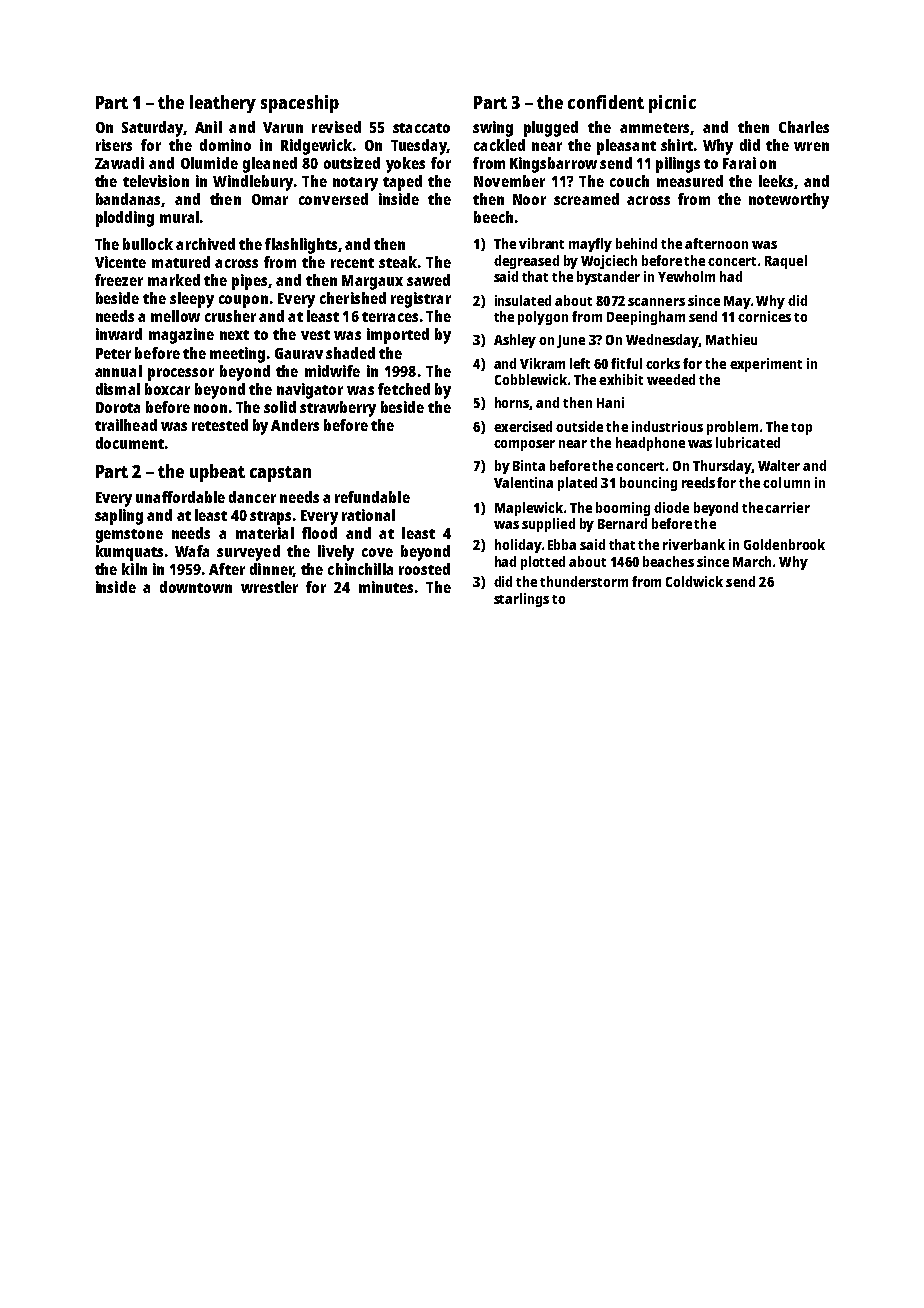 The image size is (924, 1308). Describe the element at coordinates (119, 280) in the screenshot. I see `freezer` at that location.
